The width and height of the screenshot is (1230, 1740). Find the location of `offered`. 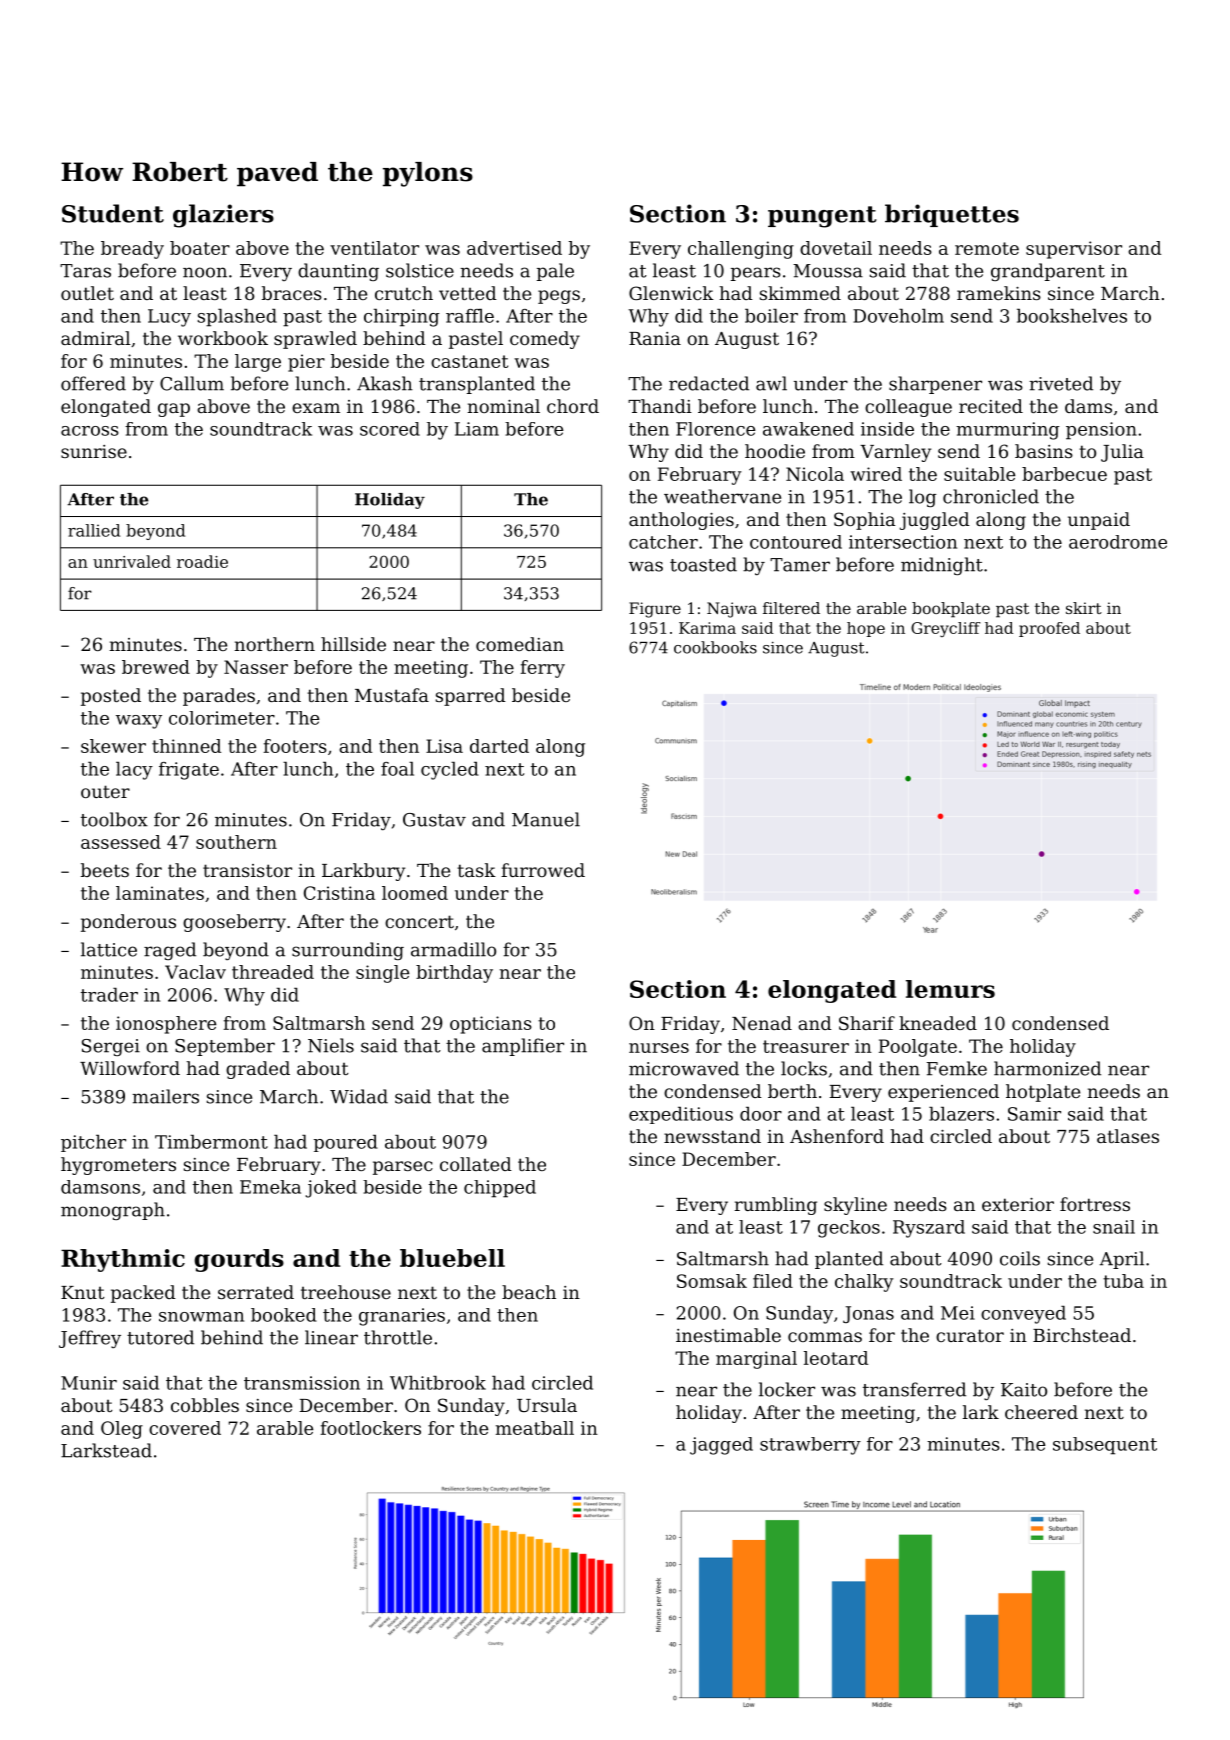

offered is located at coordinates (93, 383).
